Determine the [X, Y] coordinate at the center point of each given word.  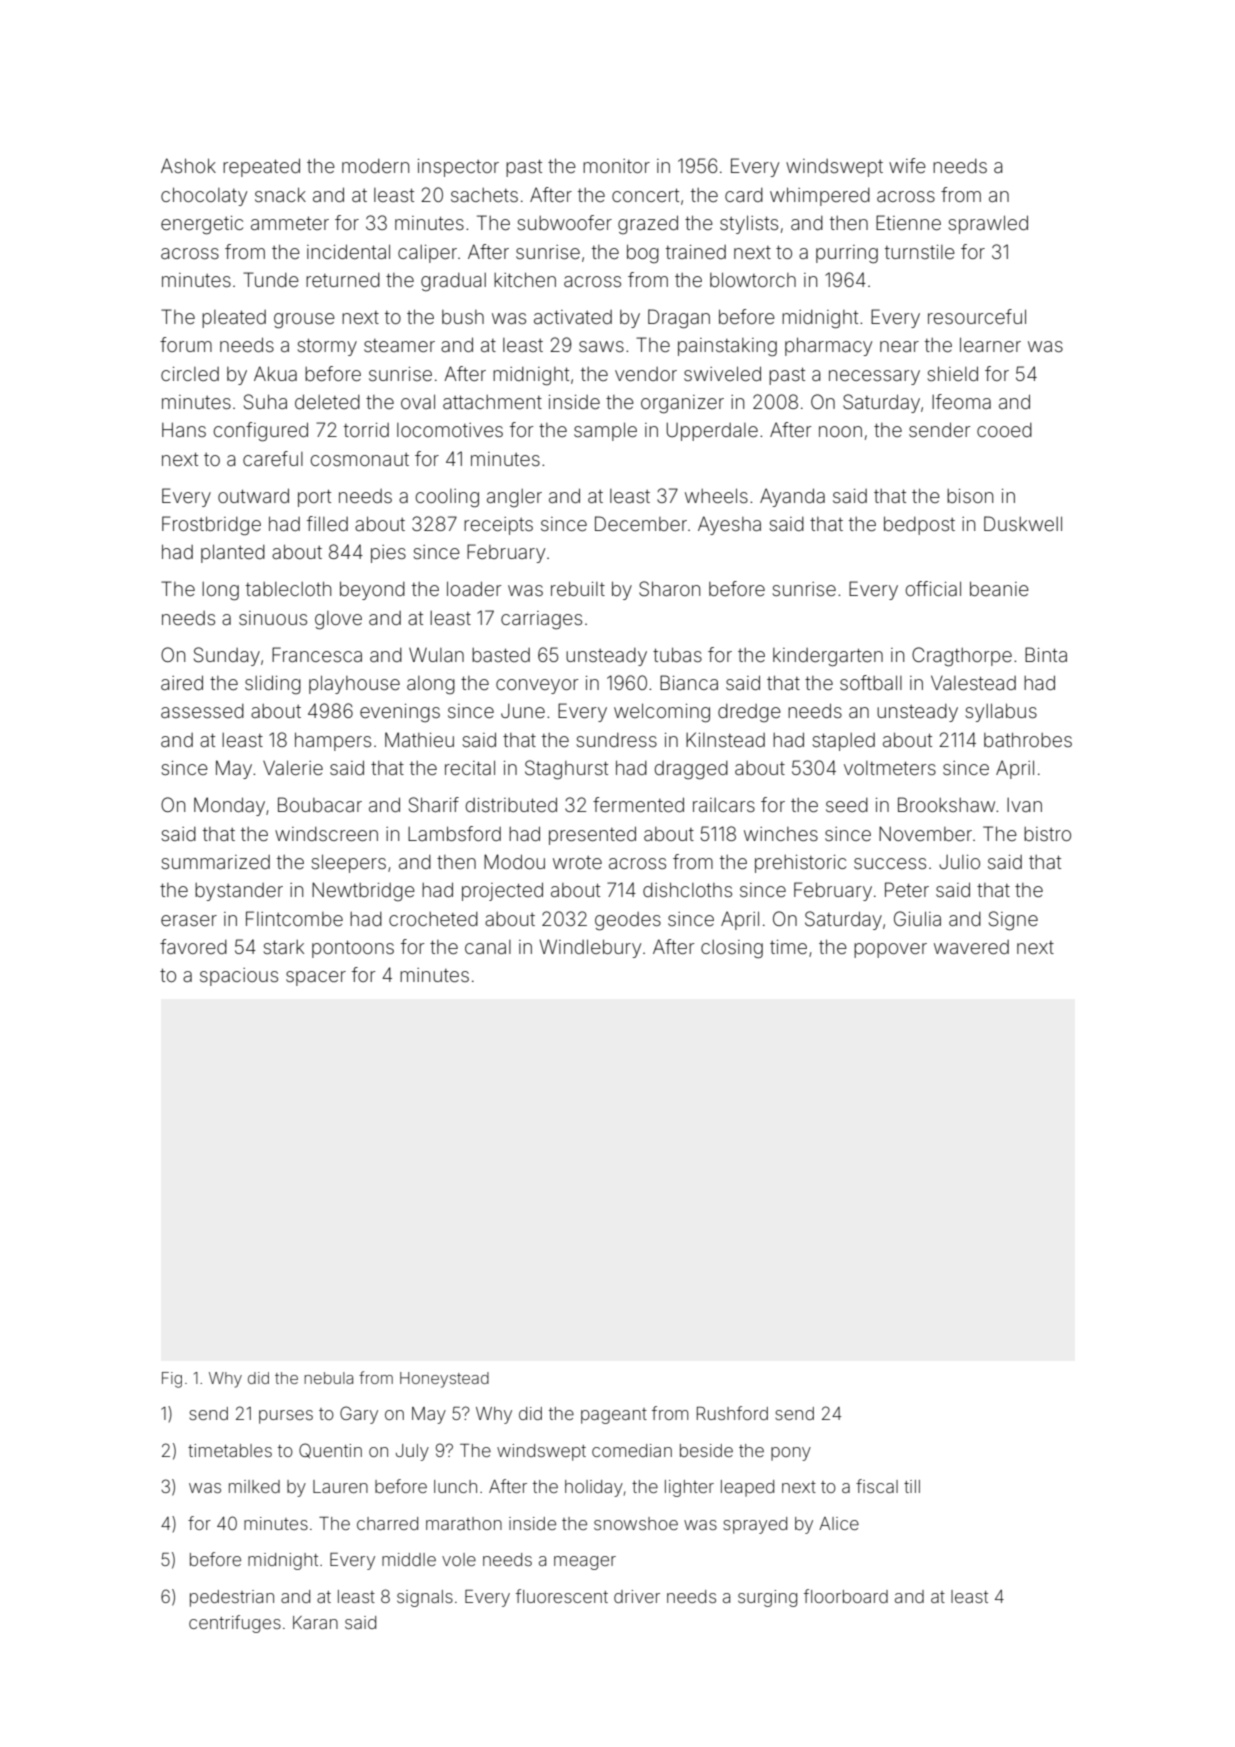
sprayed [755, 1525]
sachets [484, 195]
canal [488, 947]
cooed [1004, 430]
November [925, 833]
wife [907, 165]
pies [388, 554]
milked [254, 1486]
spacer [316, 978]
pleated [234, 319]
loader [474, 588]
